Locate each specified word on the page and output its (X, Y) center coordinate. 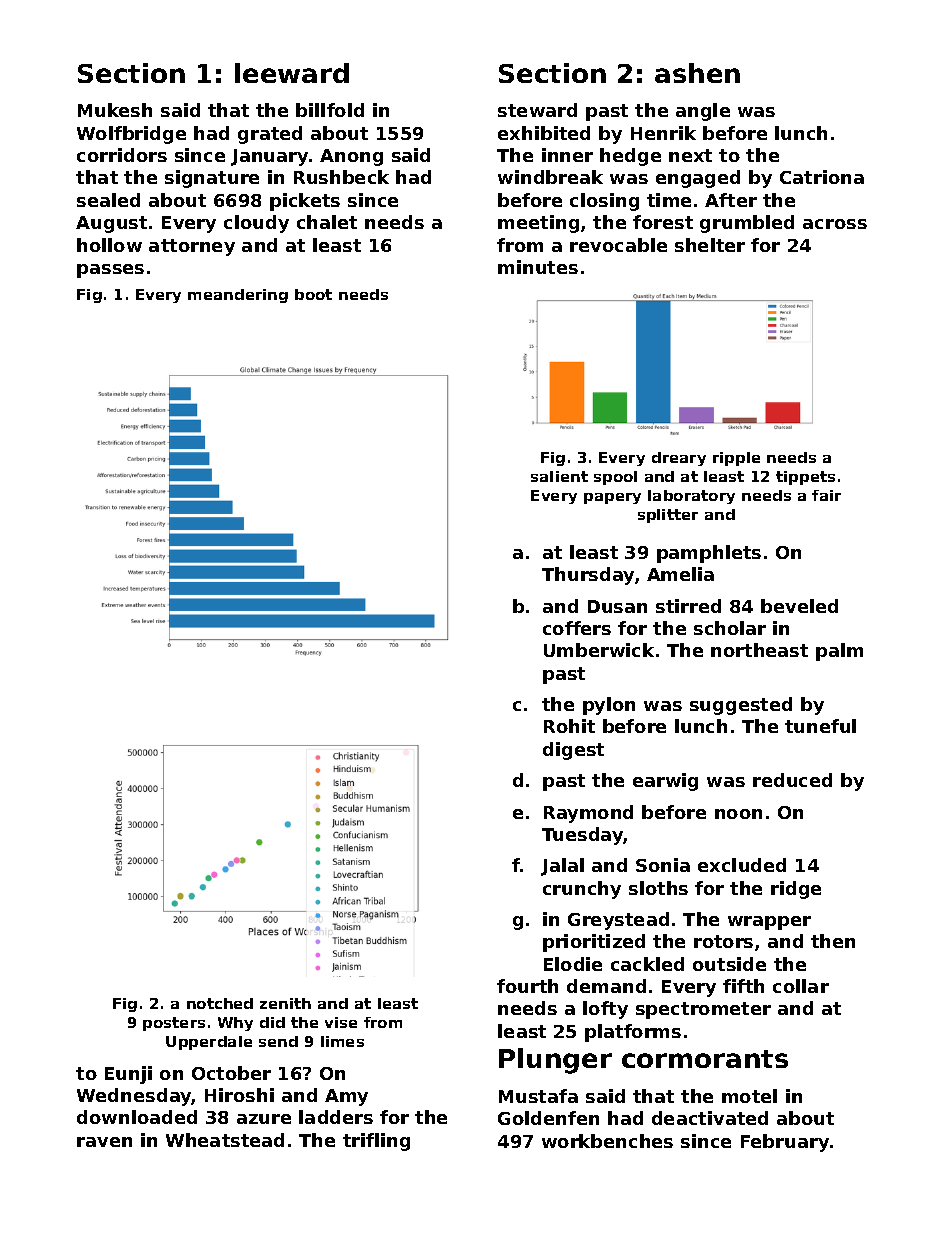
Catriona (822, 177)
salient (559, 476)
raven (104, 1142)
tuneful (820, 726)
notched (220, 1003)
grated (270, 135)
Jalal (562, 867)
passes (110, 271)
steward (537, 110)
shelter (710, 245)
